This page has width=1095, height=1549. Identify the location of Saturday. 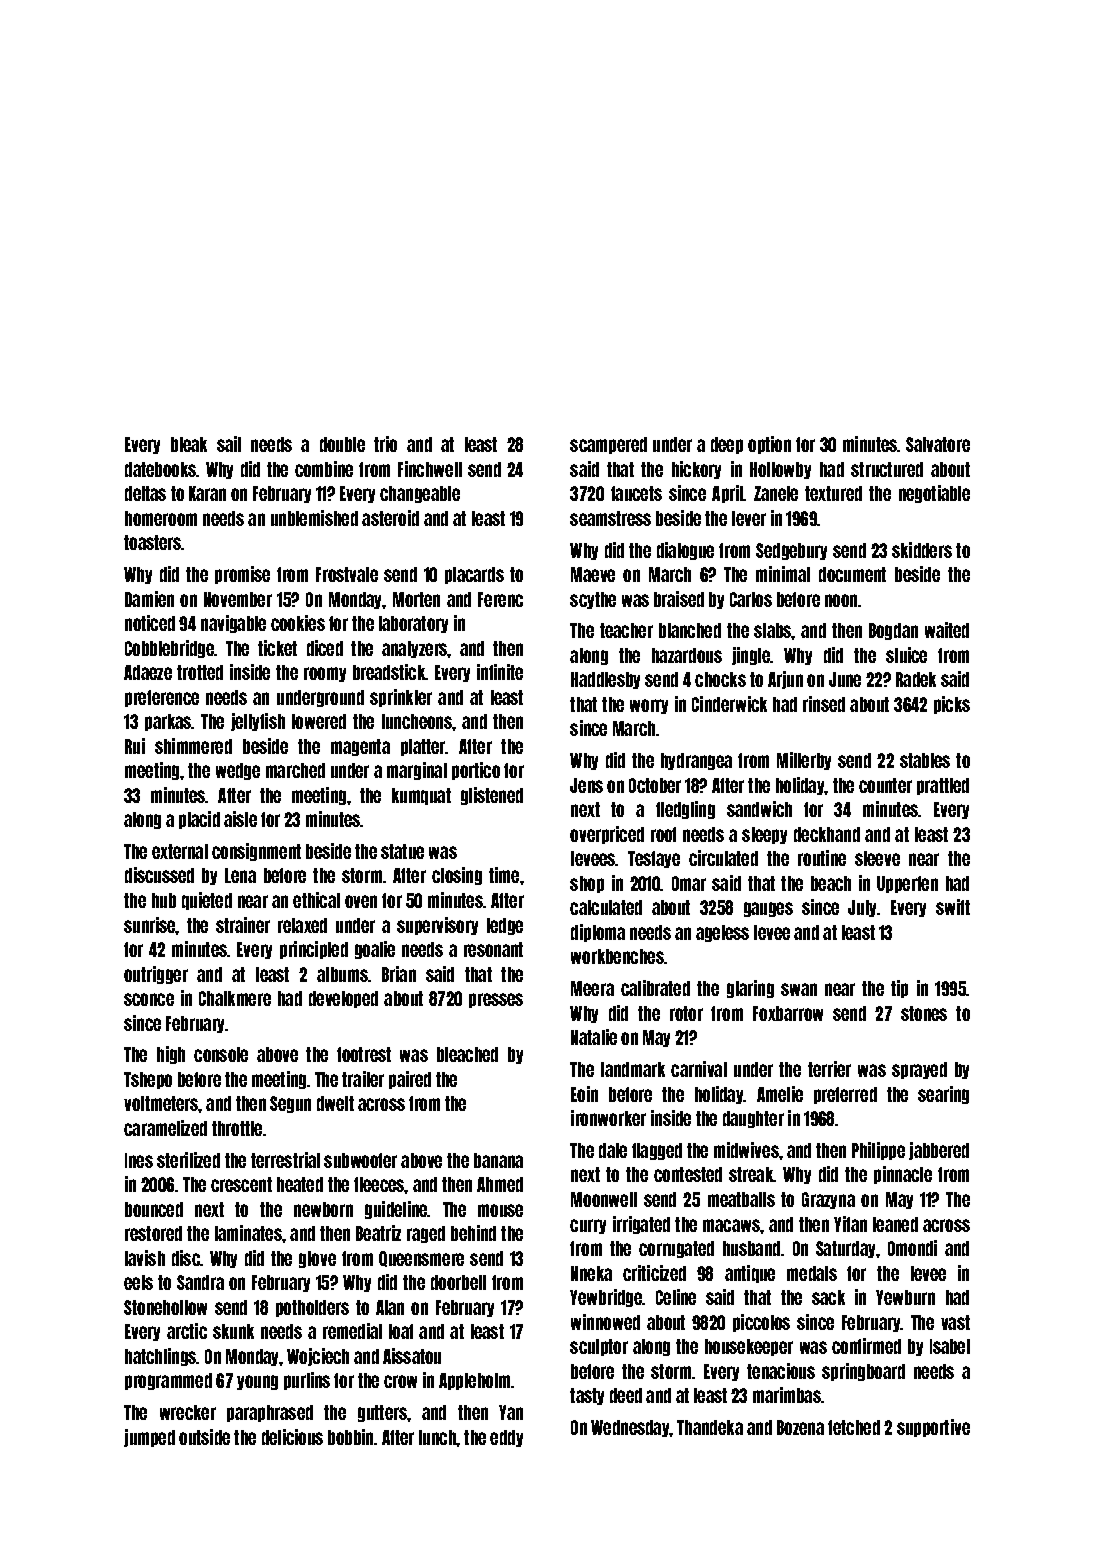
(845, 1249).
